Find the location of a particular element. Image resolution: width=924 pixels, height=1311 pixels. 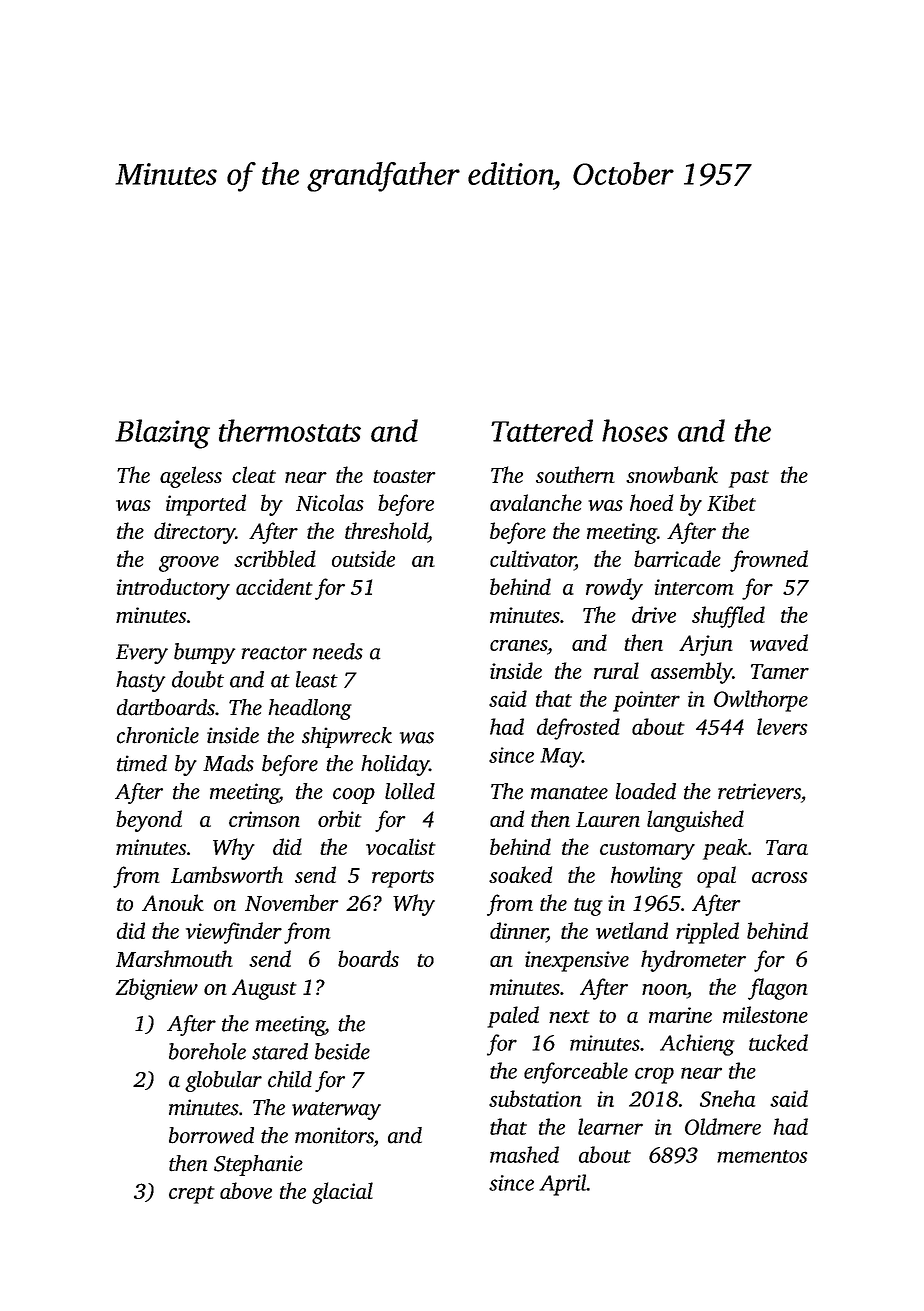

ageless is located at coordinates (191, 477).
